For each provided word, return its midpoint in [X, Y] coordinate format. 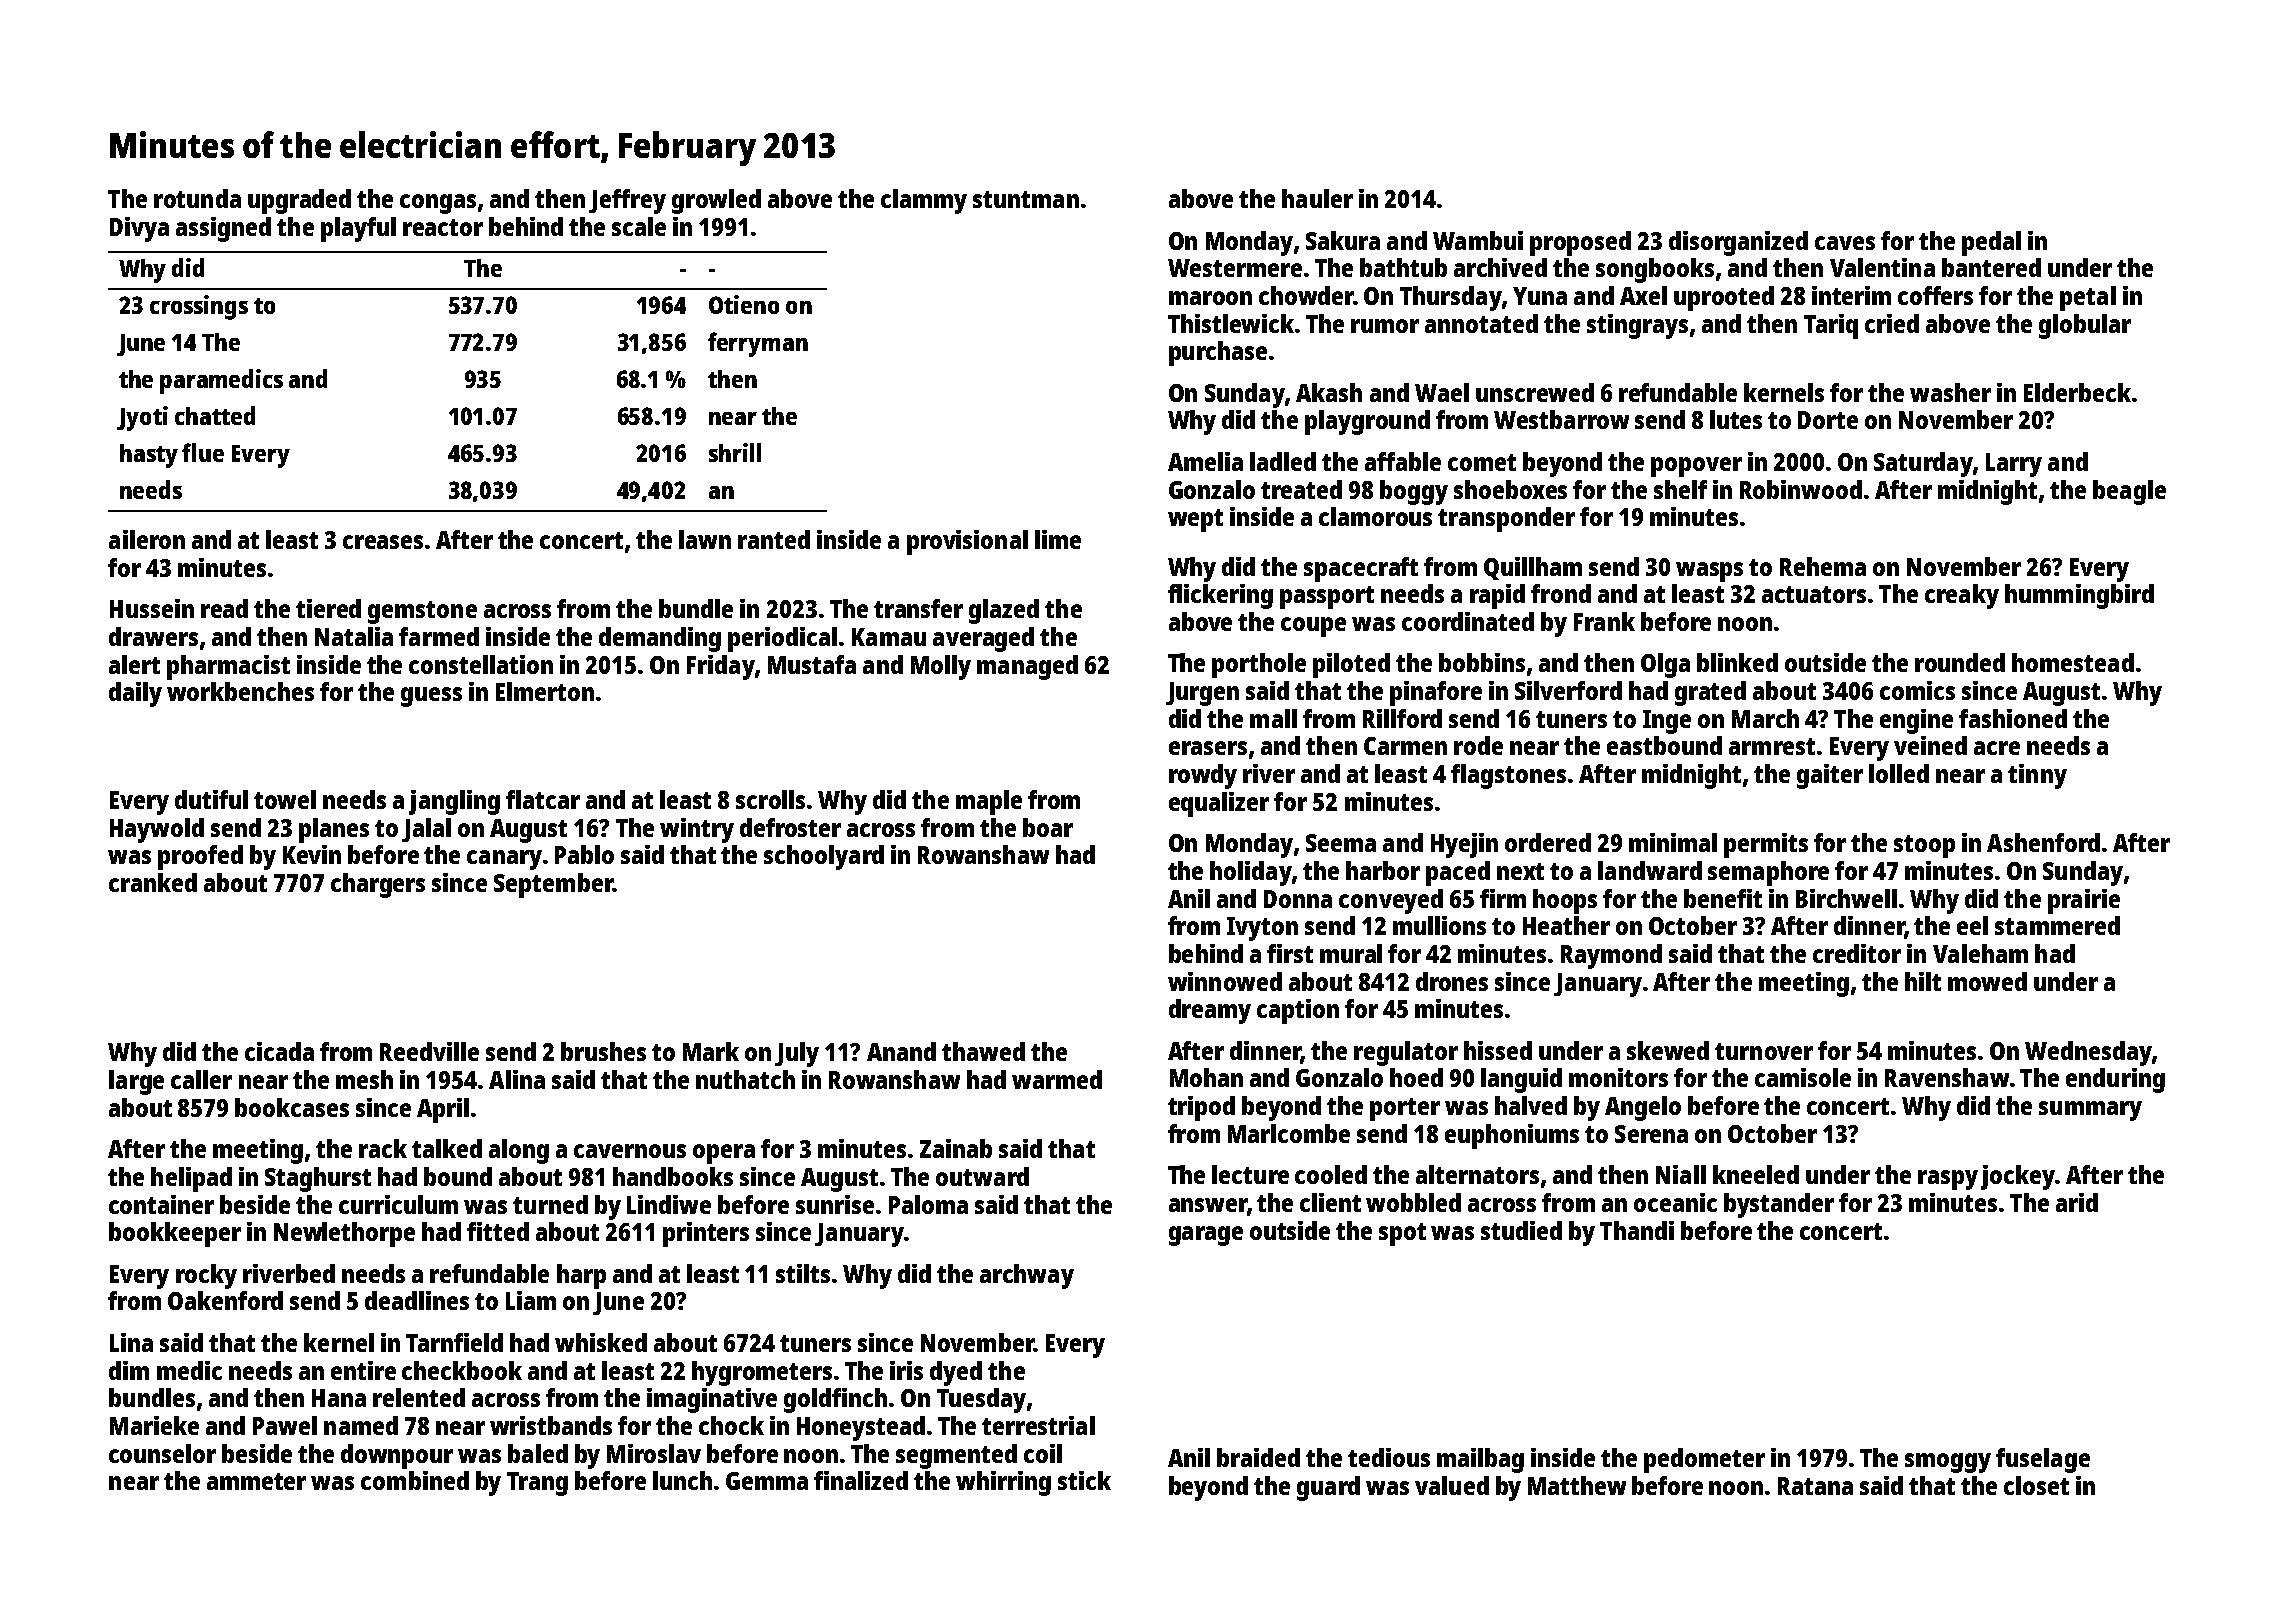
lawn [705, 539]
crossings [199, 307]
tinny [2037, 776]
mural [1351, 953]
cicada [279, 1051]
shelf [1680, 489]
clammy [924, 201]
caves [1845, 243]
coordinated [1468, 621]
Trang [537, 1484]
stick [1084, 1480]
